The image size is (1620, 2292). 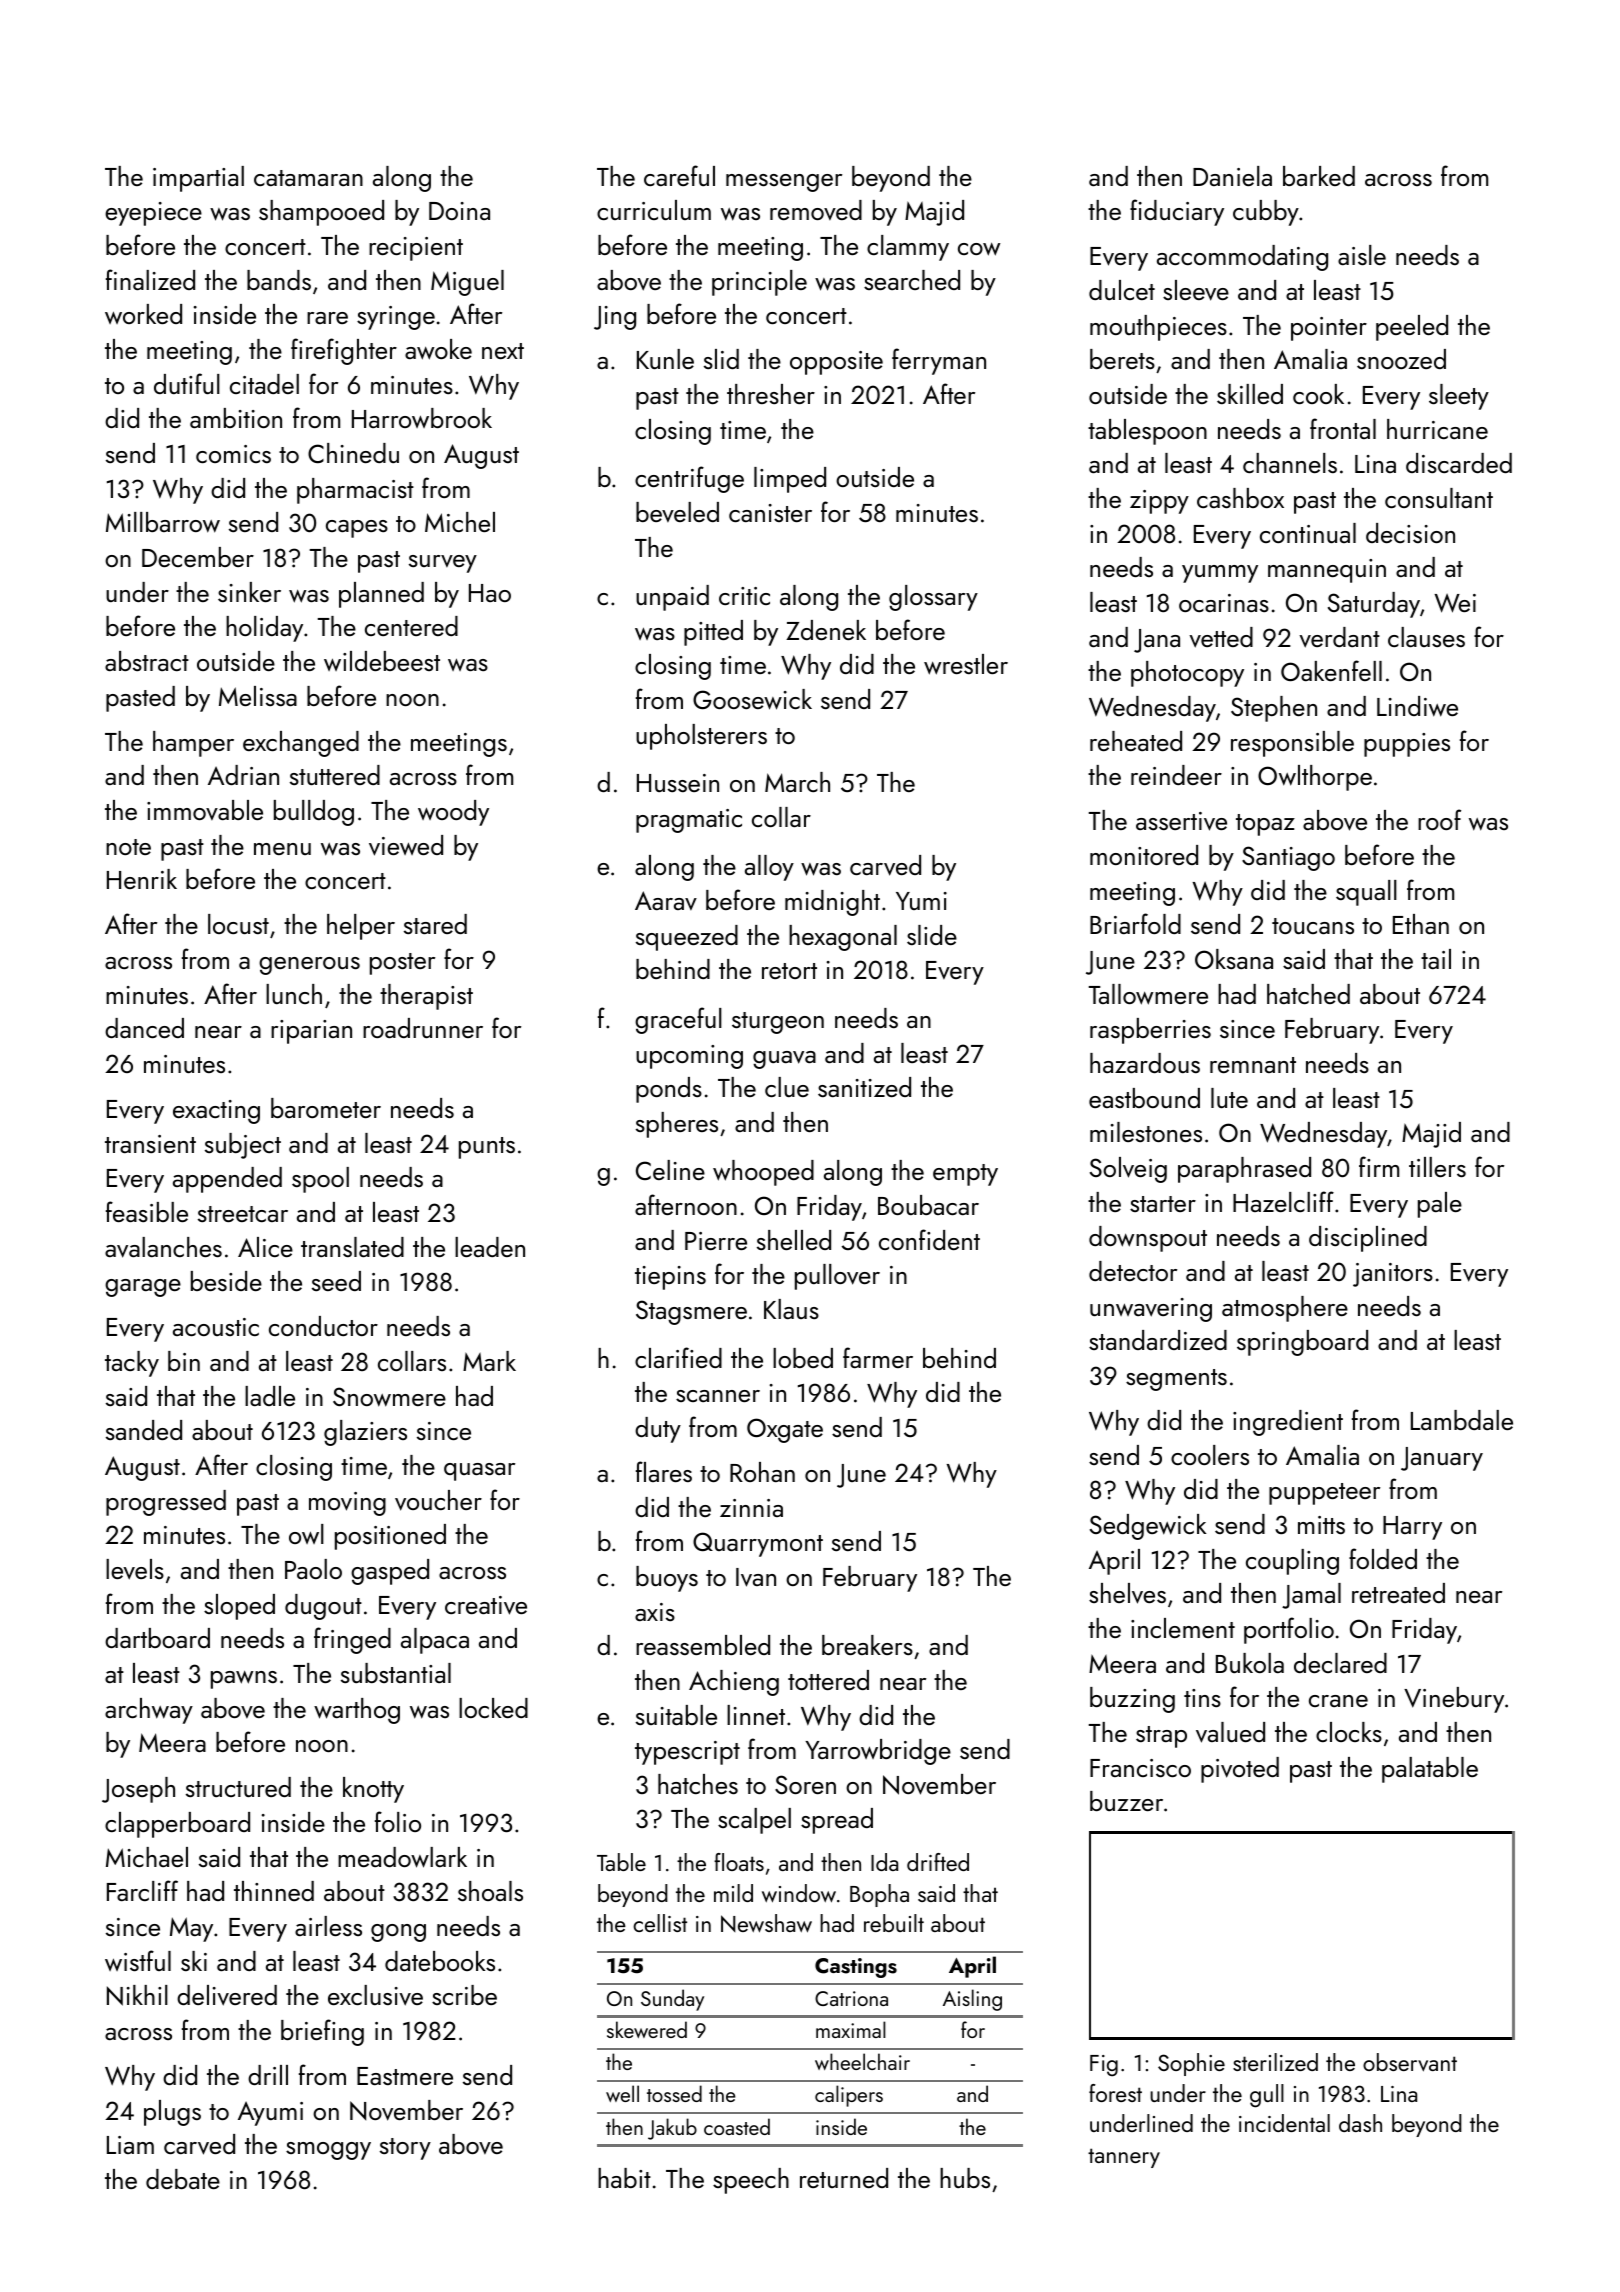 What do you see at coordinates (939, 361) in the screenshot?
I see `ferryman` at bounding box center [939, 361].
